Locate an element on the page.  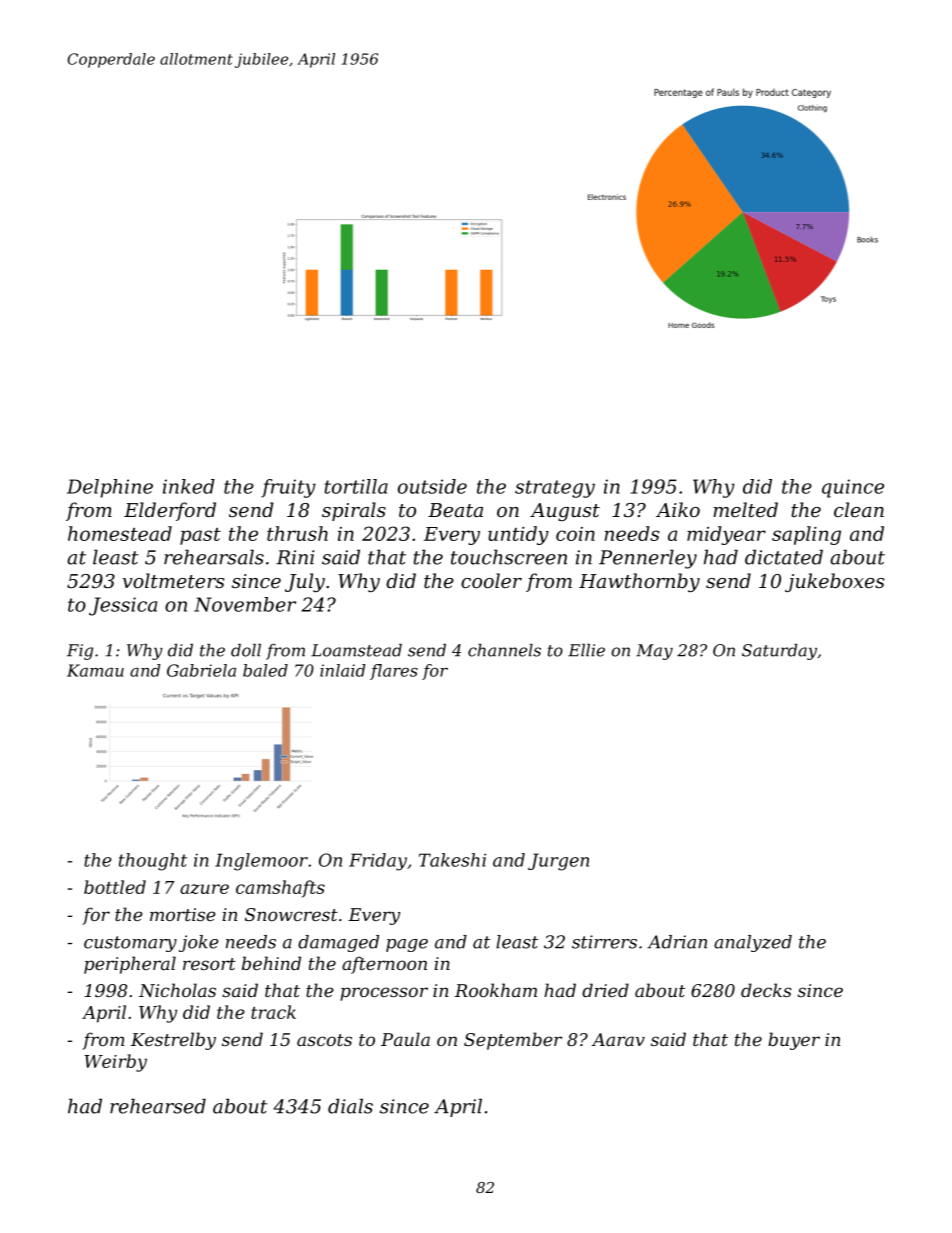
Paula is located at coordinates (405, 1039).
